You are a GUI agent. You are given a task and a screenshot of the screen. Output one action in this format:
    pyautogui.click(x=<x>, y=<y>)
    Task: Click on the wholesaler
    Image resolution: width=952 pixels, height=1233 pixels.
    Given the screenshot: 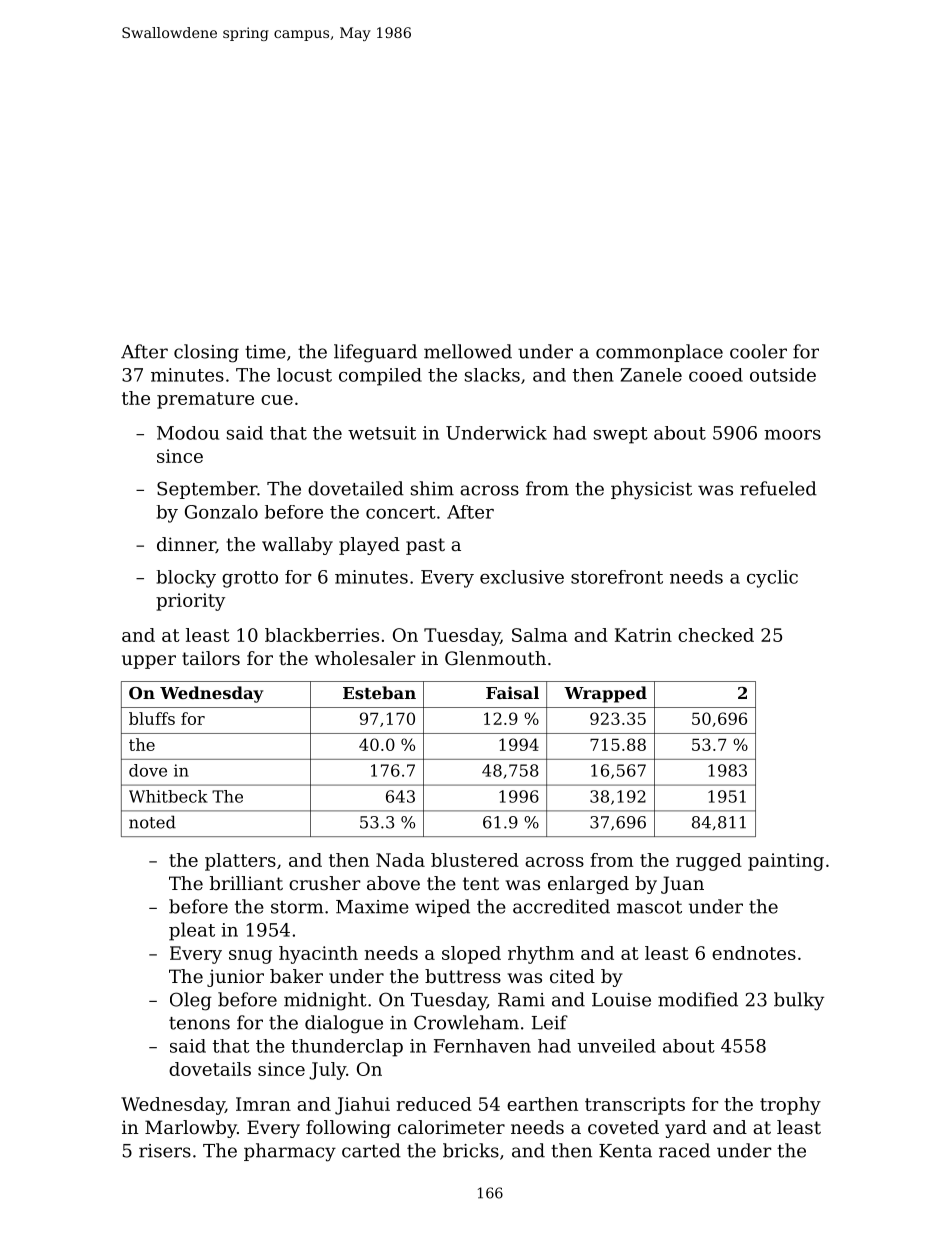 What is the action you would take?
    pyautogui.click(x=365, y=658)
